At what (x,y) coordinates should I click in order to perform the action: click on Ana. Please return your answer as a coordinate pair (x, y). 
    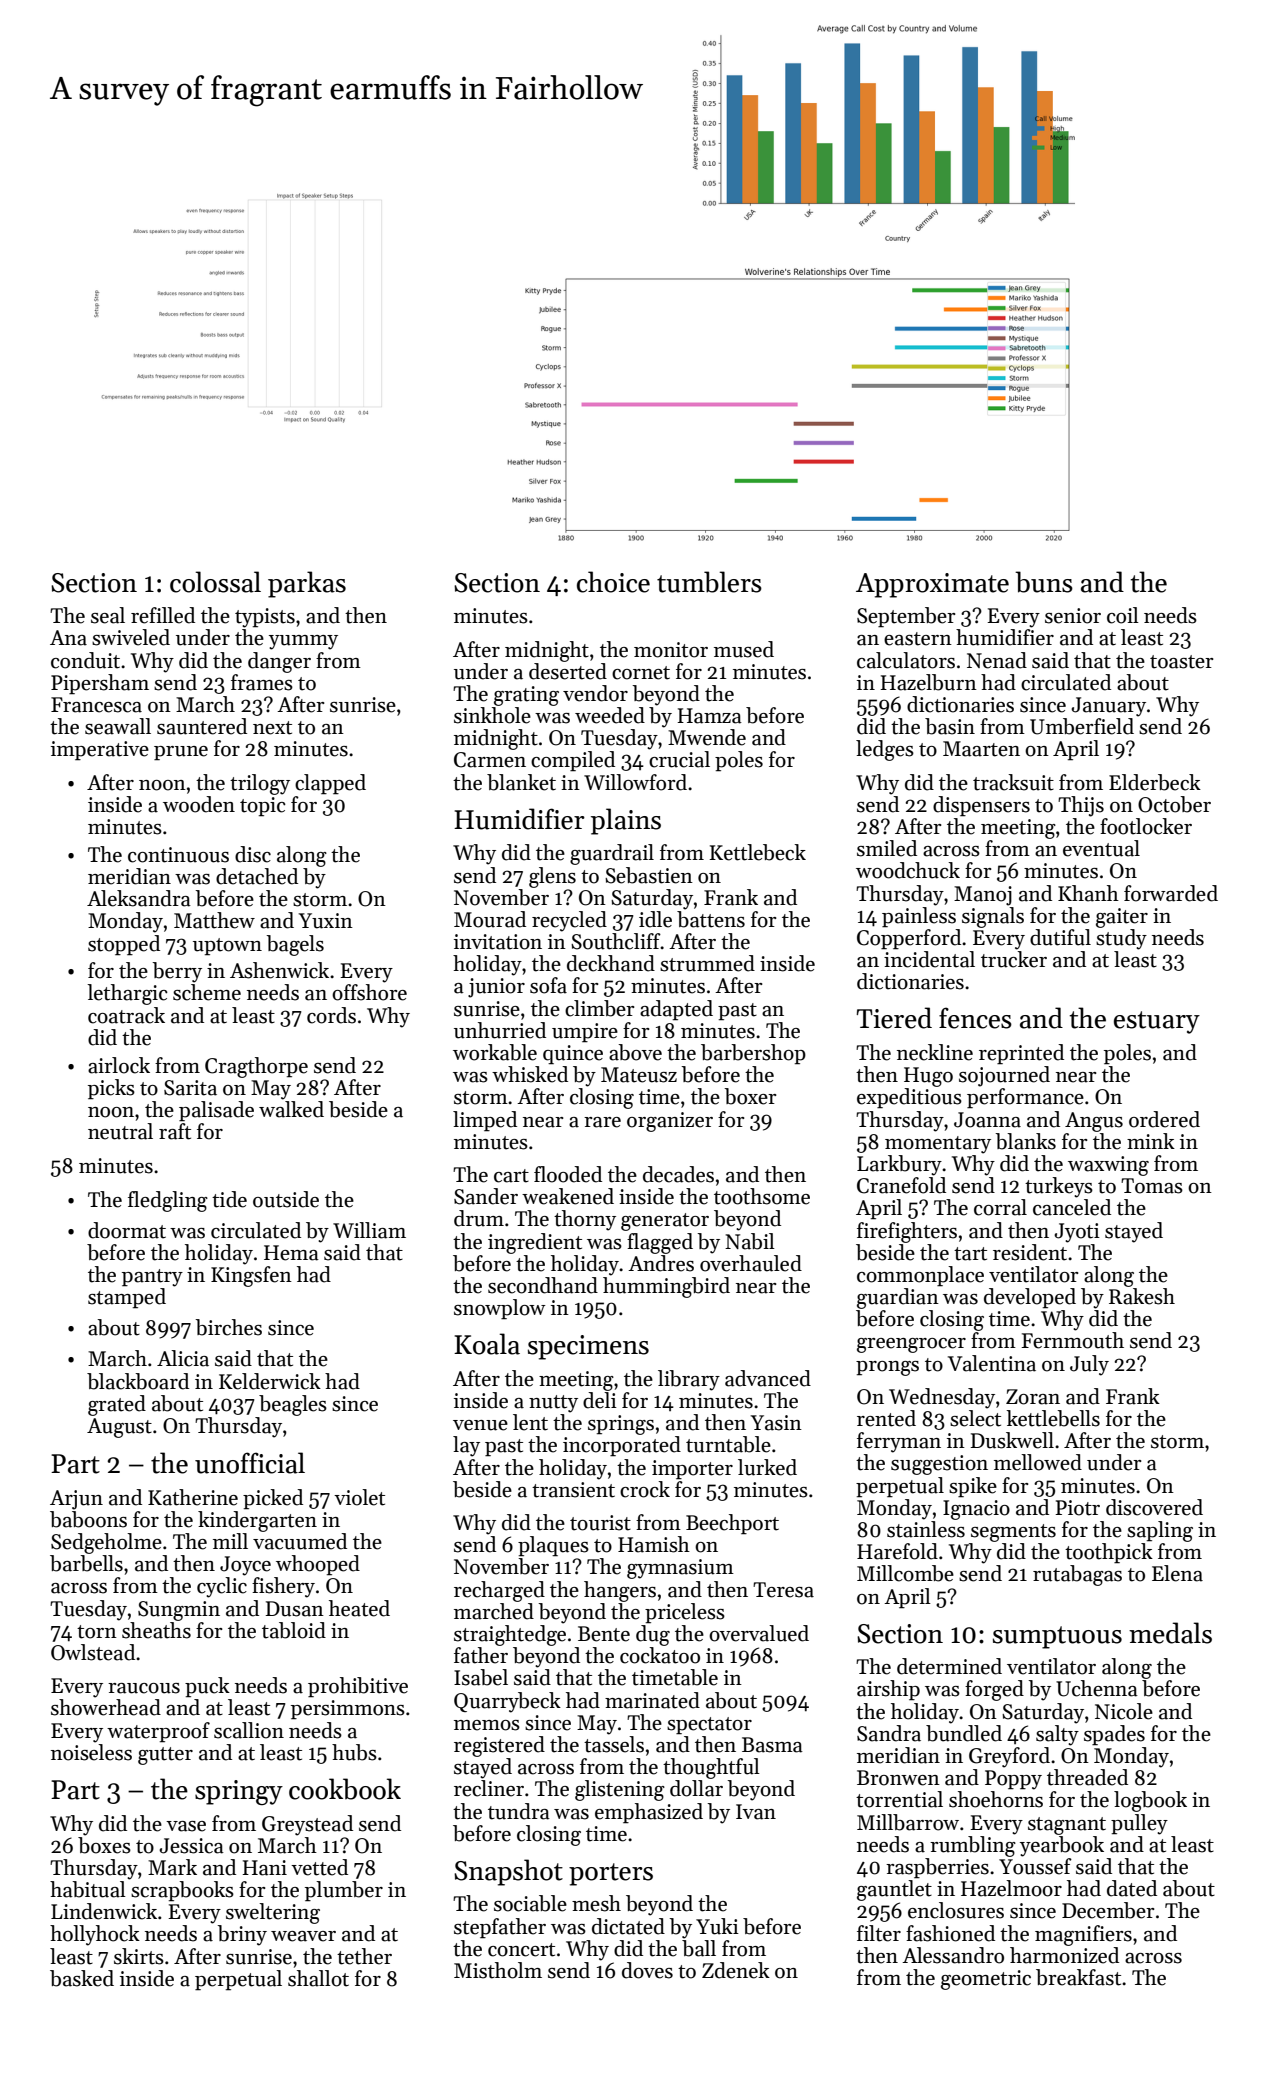
    Looking at the image, I should click on (68, 638).
